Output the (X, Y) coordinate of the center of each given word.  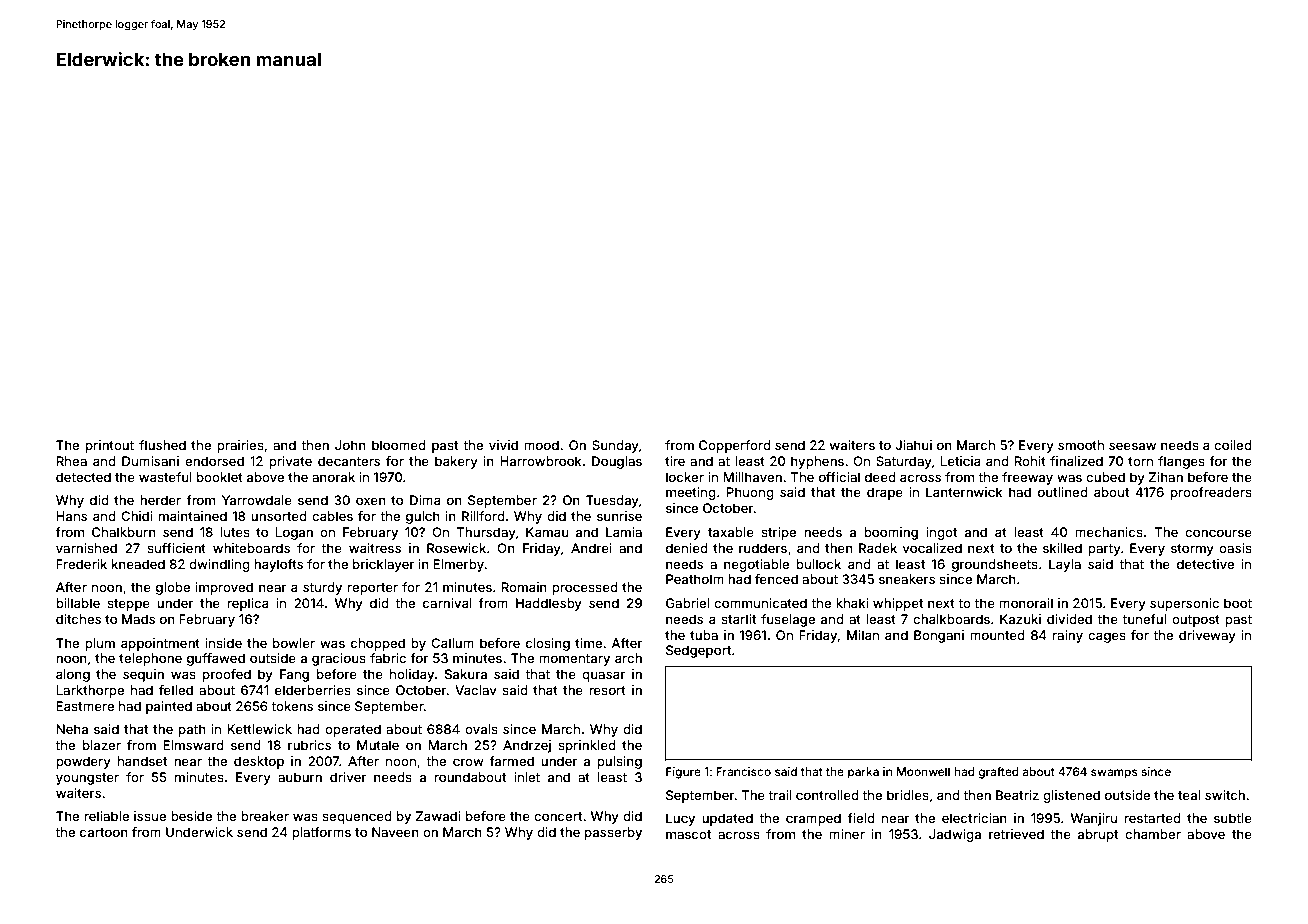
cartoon (104, 832)
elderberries (313, 690)
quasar (604, 676)
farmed (511, 761)
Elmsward (193, 745)
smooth (1081, 445)
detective (1205, 564)
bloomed (399, 445)
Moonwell (923, 771)
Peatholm (695, 579)
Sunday (615, 446)
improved (224, 588)
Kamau (547, 532)
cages (1107, 637)
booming (891, 533)
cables (332, 516)
